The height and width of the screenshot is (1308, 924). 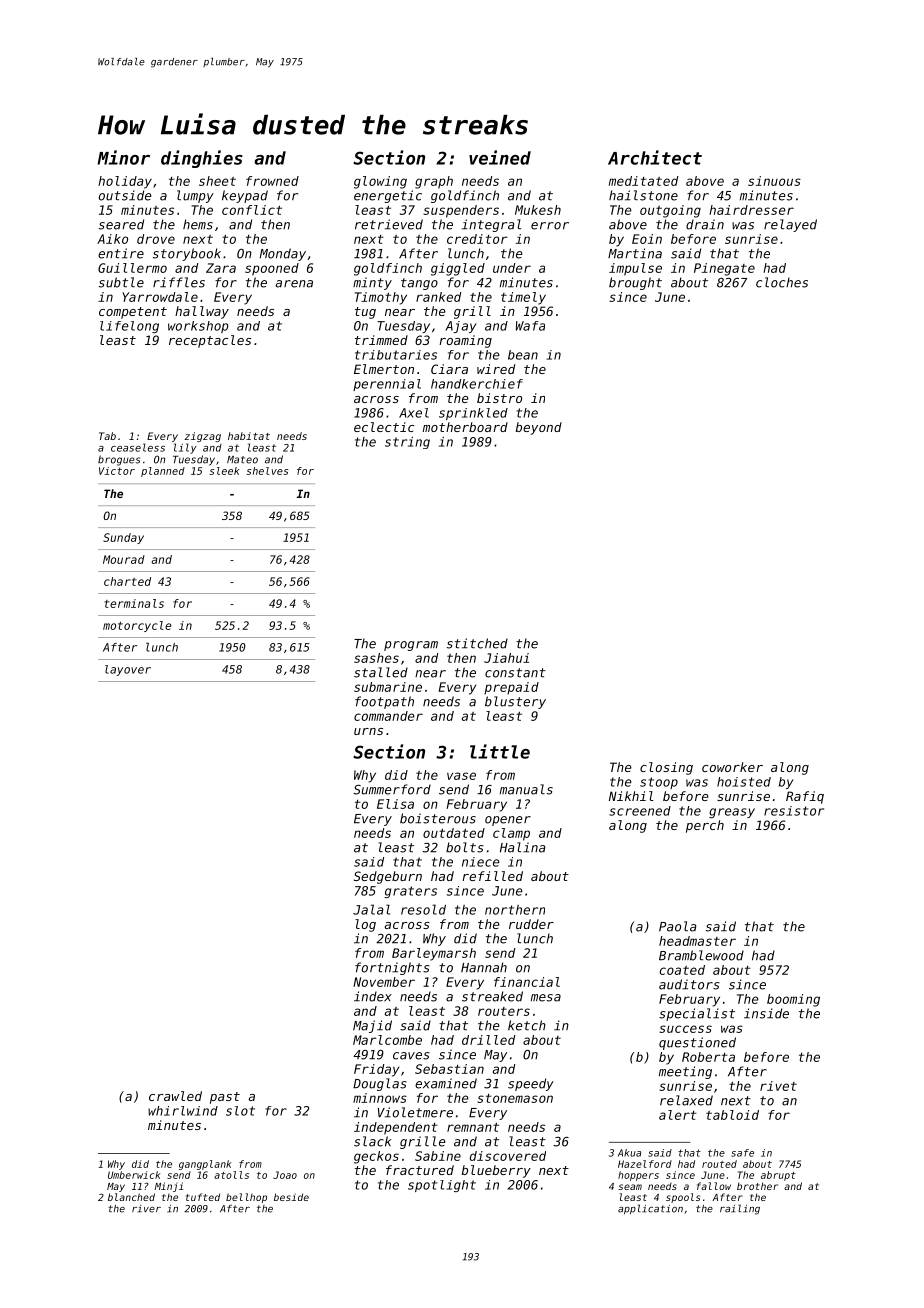 What do you see at coordinates (119, 460) in the screenshot?
I see `brogues` at bounding box center [119, 460].
